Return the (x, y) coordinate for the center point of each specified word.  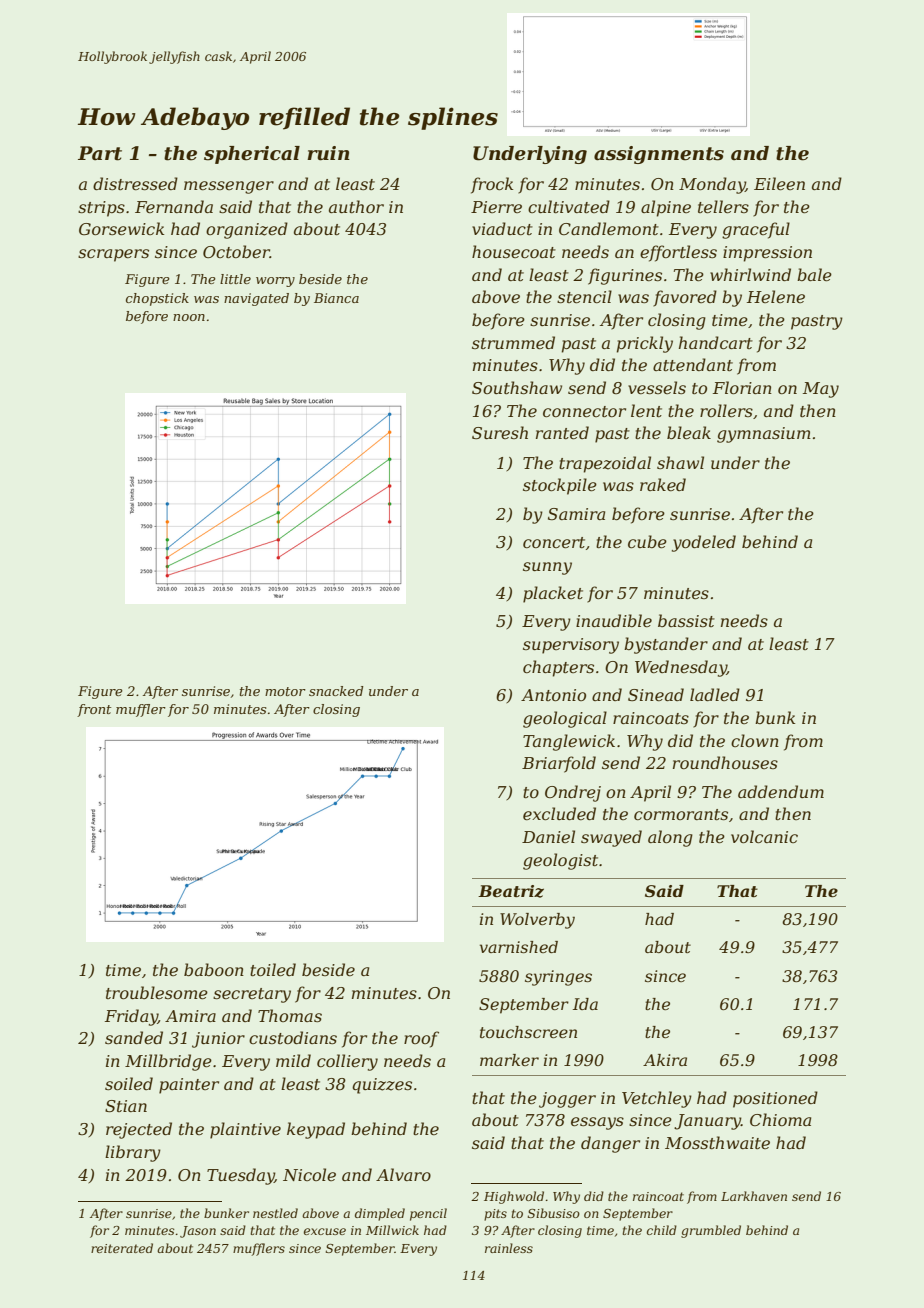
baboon (214, 969)
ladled (715, 694)
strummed (513, 342)
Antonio (553, 695)
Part (100, 153)
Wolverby (537, 921)
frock (492, 185)
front (94, 710)
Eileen (779, 183)
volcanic (764, 836)
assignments (659, 155)
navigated (256, 299)
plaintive (245, 1130)
